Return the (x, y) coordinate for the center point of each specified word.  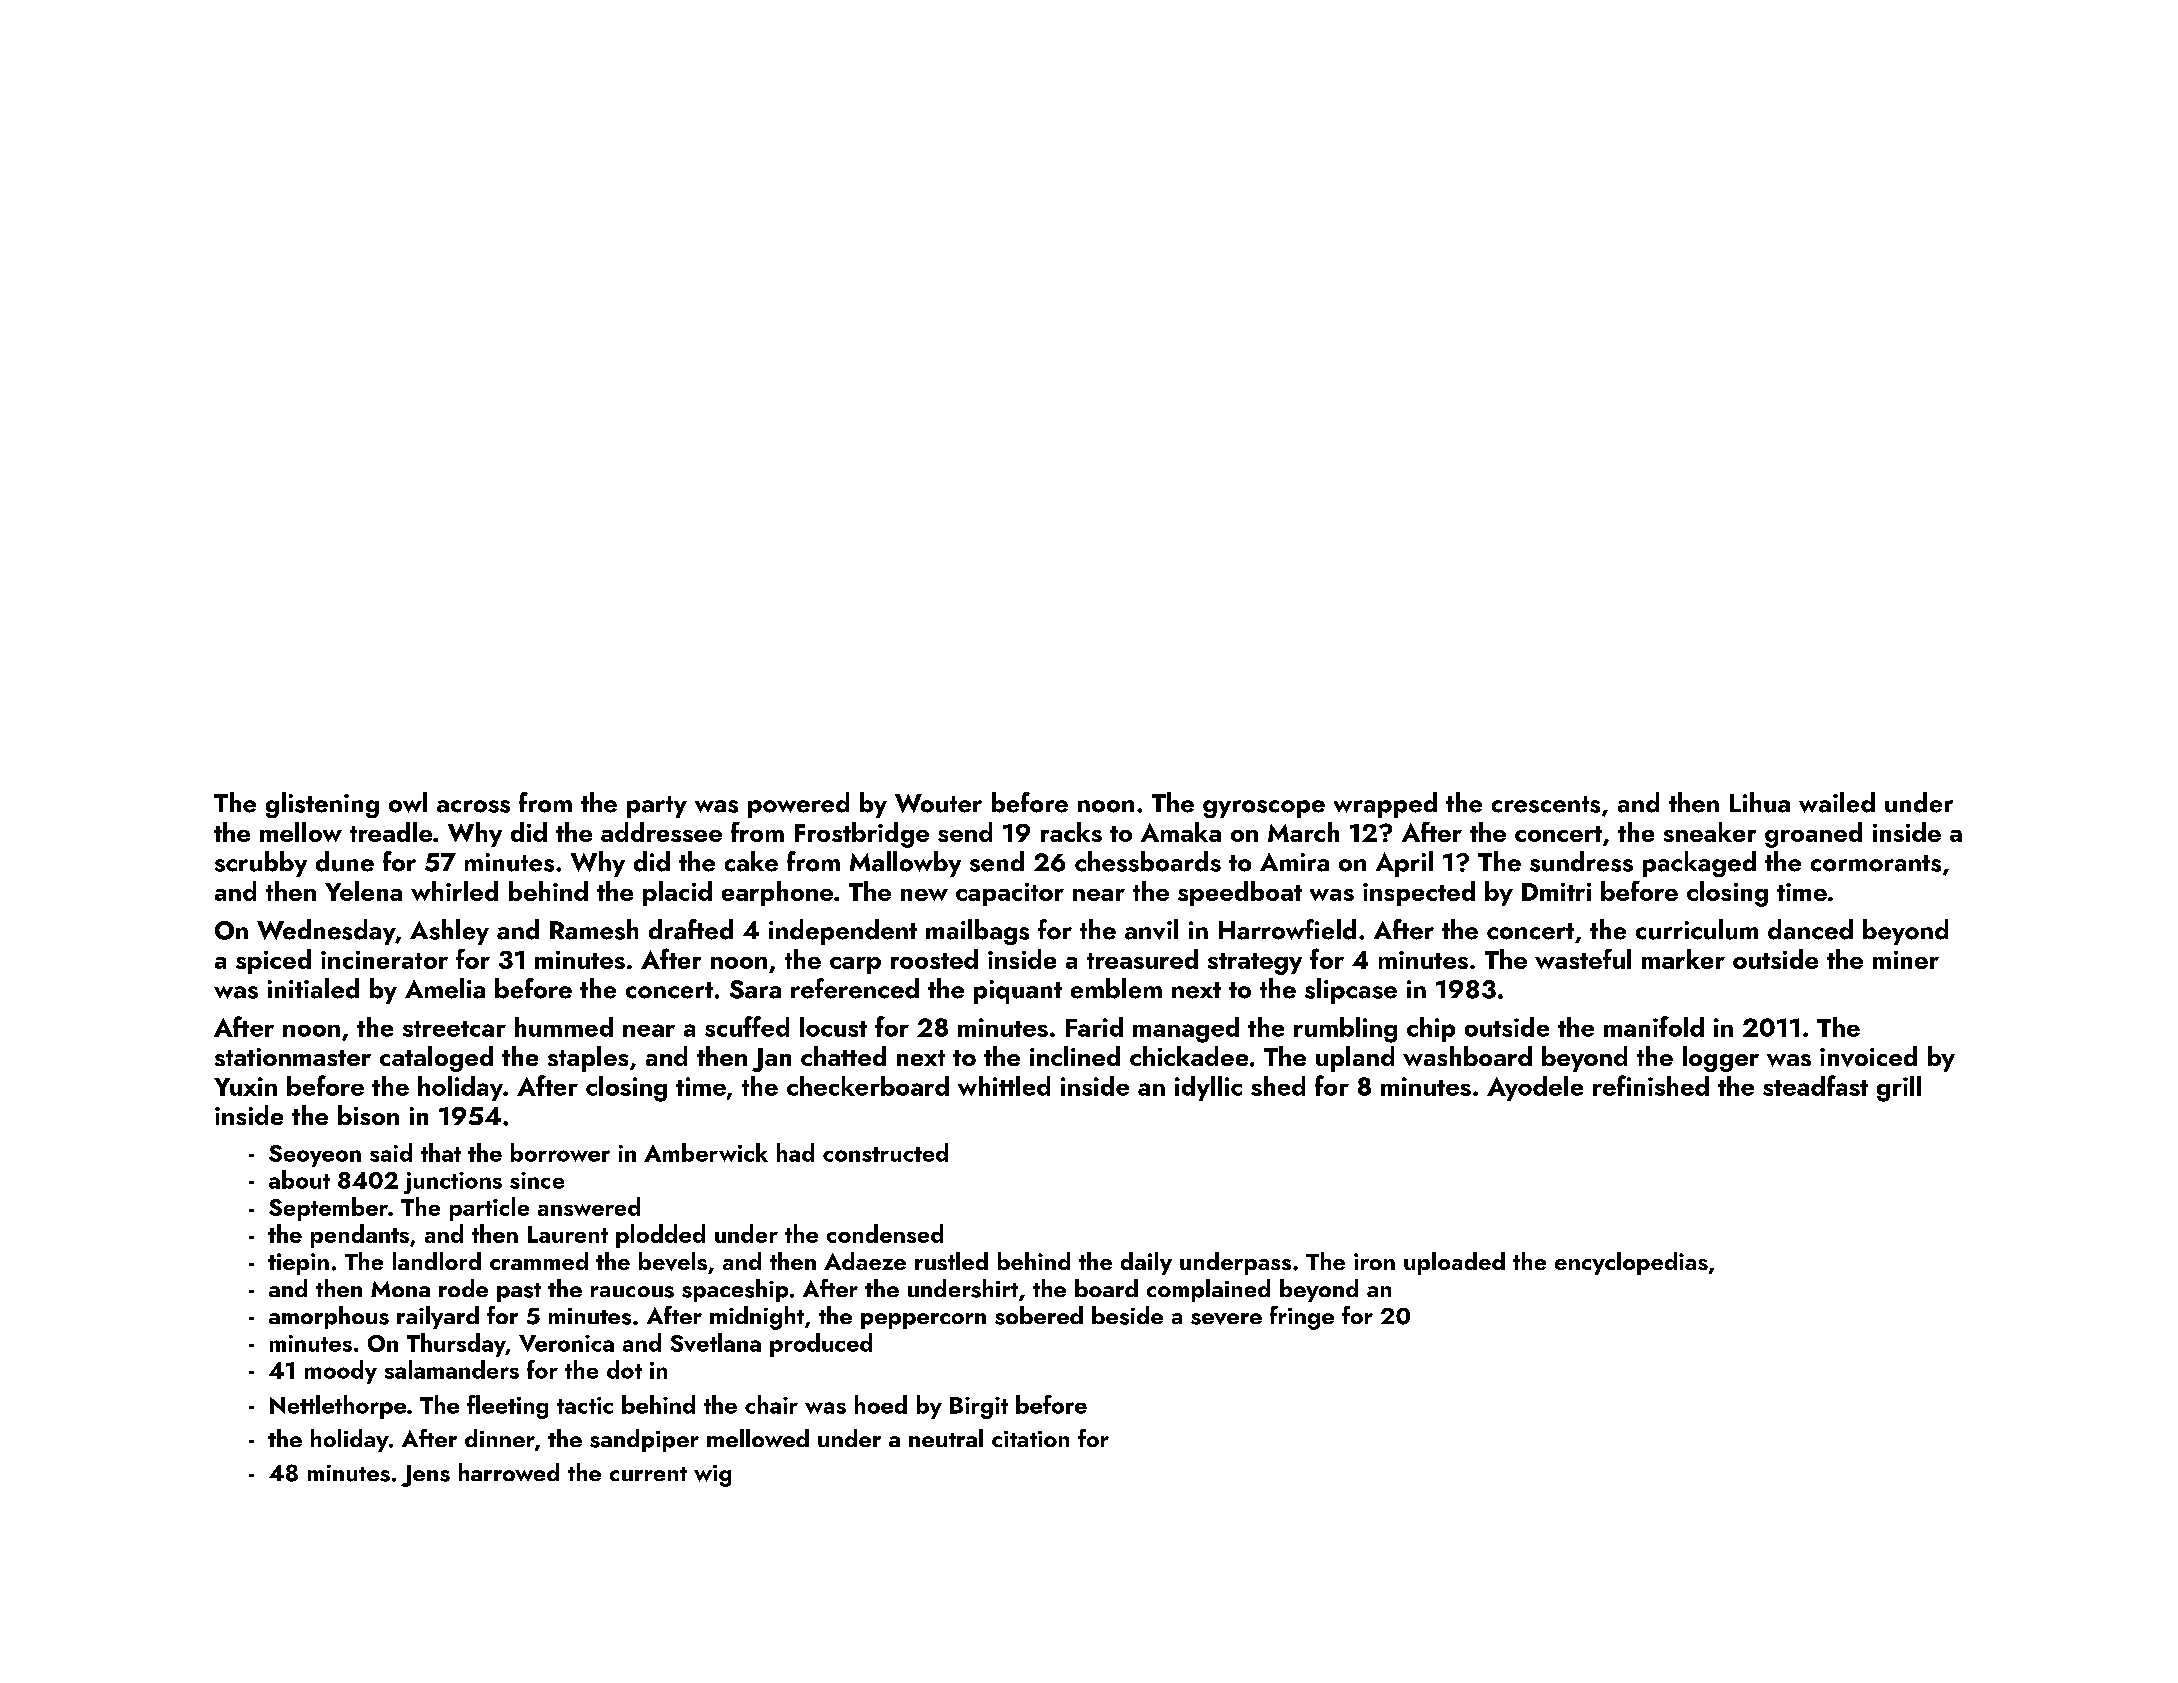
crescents (1546, 804)
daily (1146, 1263)
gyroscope (1264, 809)
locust (833, 1027)
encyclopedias (1631, 1263)
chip (1431, 1029)
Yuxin (245, 1086)
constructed (885, 1152)
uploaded (1454, 1263)
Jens (425, 1476)
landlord (437, 1261)
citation (1030, 1439)
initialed (313, 988)
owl (408, 802)
